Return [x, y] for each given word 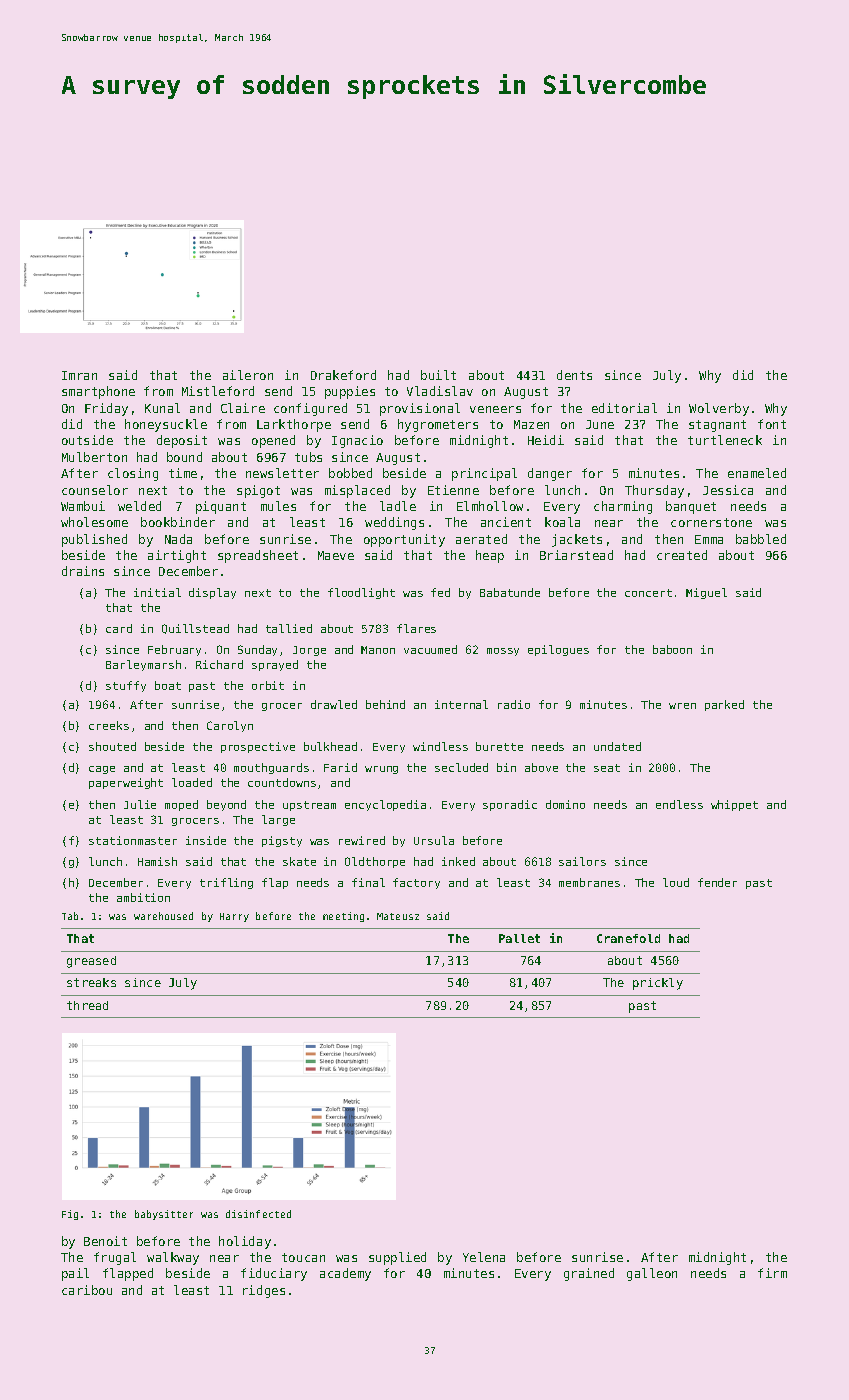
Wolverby [719, 409]
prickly [658, 984]
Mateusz [398, 916]
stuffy [126, 686]
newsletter [282, 473]
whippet [734, 805]
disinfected [258, 1214]
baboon [672, 649]
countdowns [282, 782]
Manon [378, 650]
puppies [350, 392]
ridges [264, 1291]
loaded [192, 782]
